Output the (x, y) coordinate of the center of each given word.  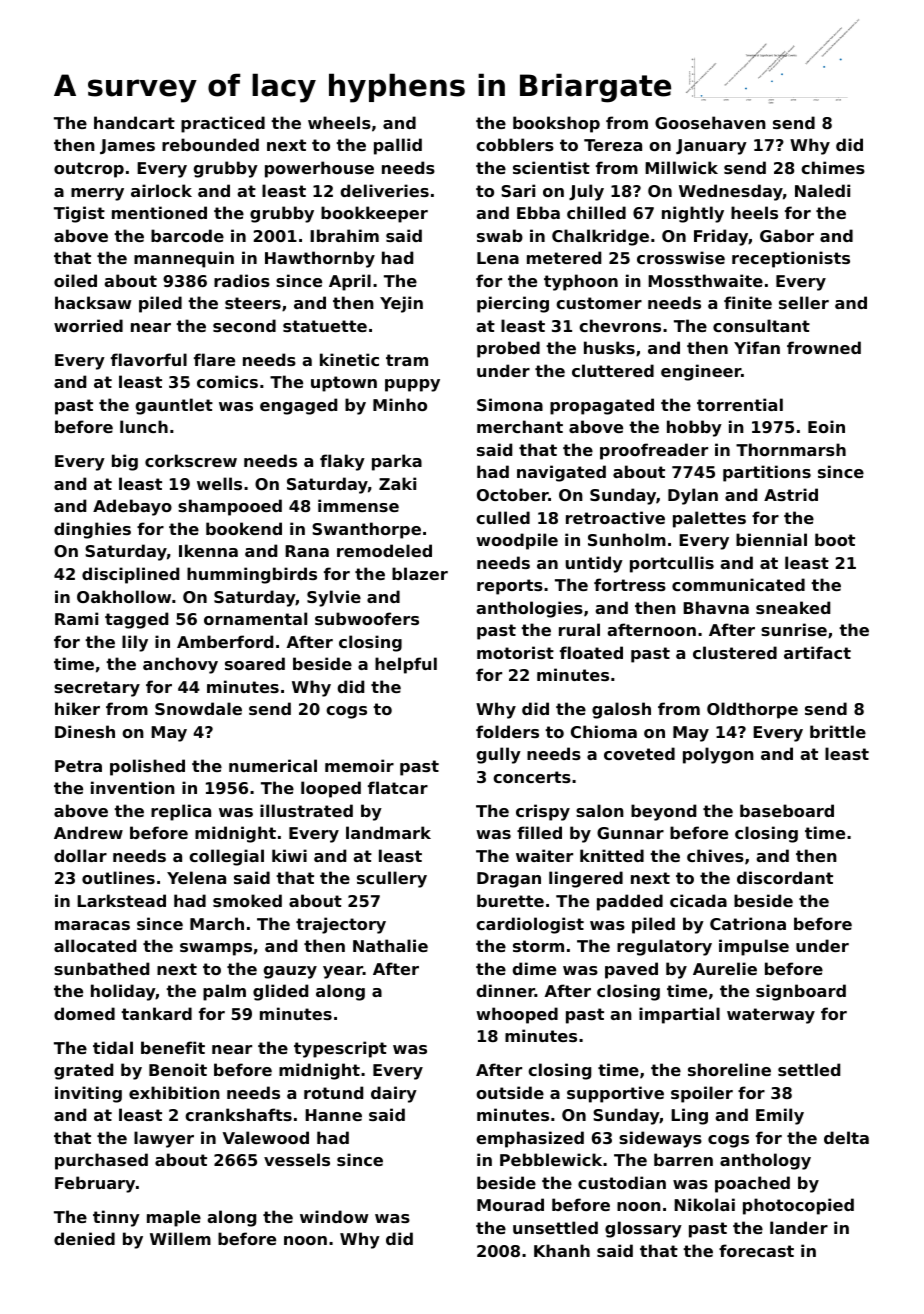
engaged (298, 406)
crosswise (681, 257)
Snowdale (198, 708)
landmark (388, 832)
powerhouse (319, 169)
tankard (156, 1013)
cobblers (515, 144)
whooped (517, 1015)
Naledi (822, 190)
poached (752, 1184)
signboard (801, 992)
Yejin (401, 304)
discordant (785, 877)
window (334, 1216)
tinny (116, 1218)
